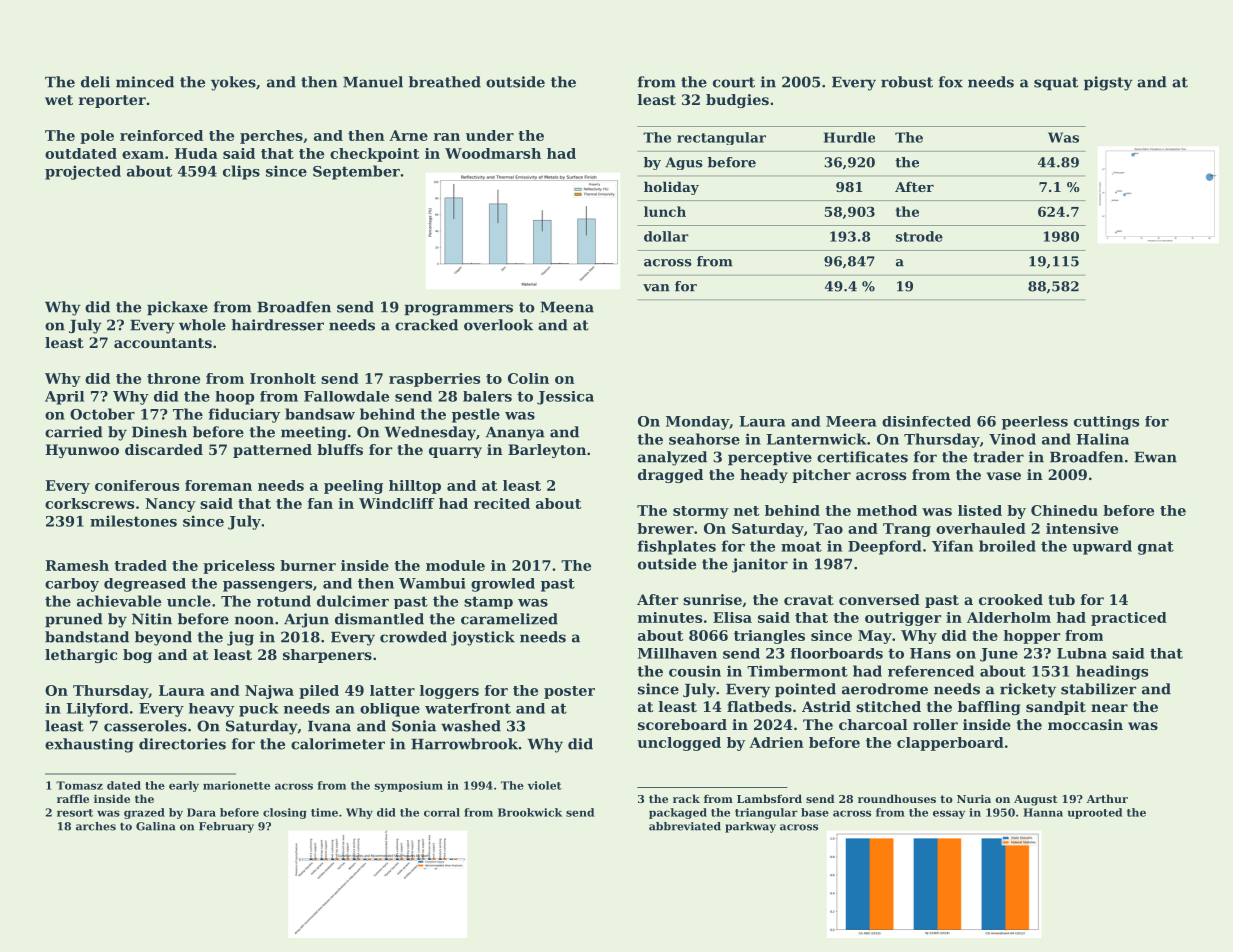  What do you see at coordinates (849, 137) in the page?
I see `Hurdle` at bounding box center [849, 137].
